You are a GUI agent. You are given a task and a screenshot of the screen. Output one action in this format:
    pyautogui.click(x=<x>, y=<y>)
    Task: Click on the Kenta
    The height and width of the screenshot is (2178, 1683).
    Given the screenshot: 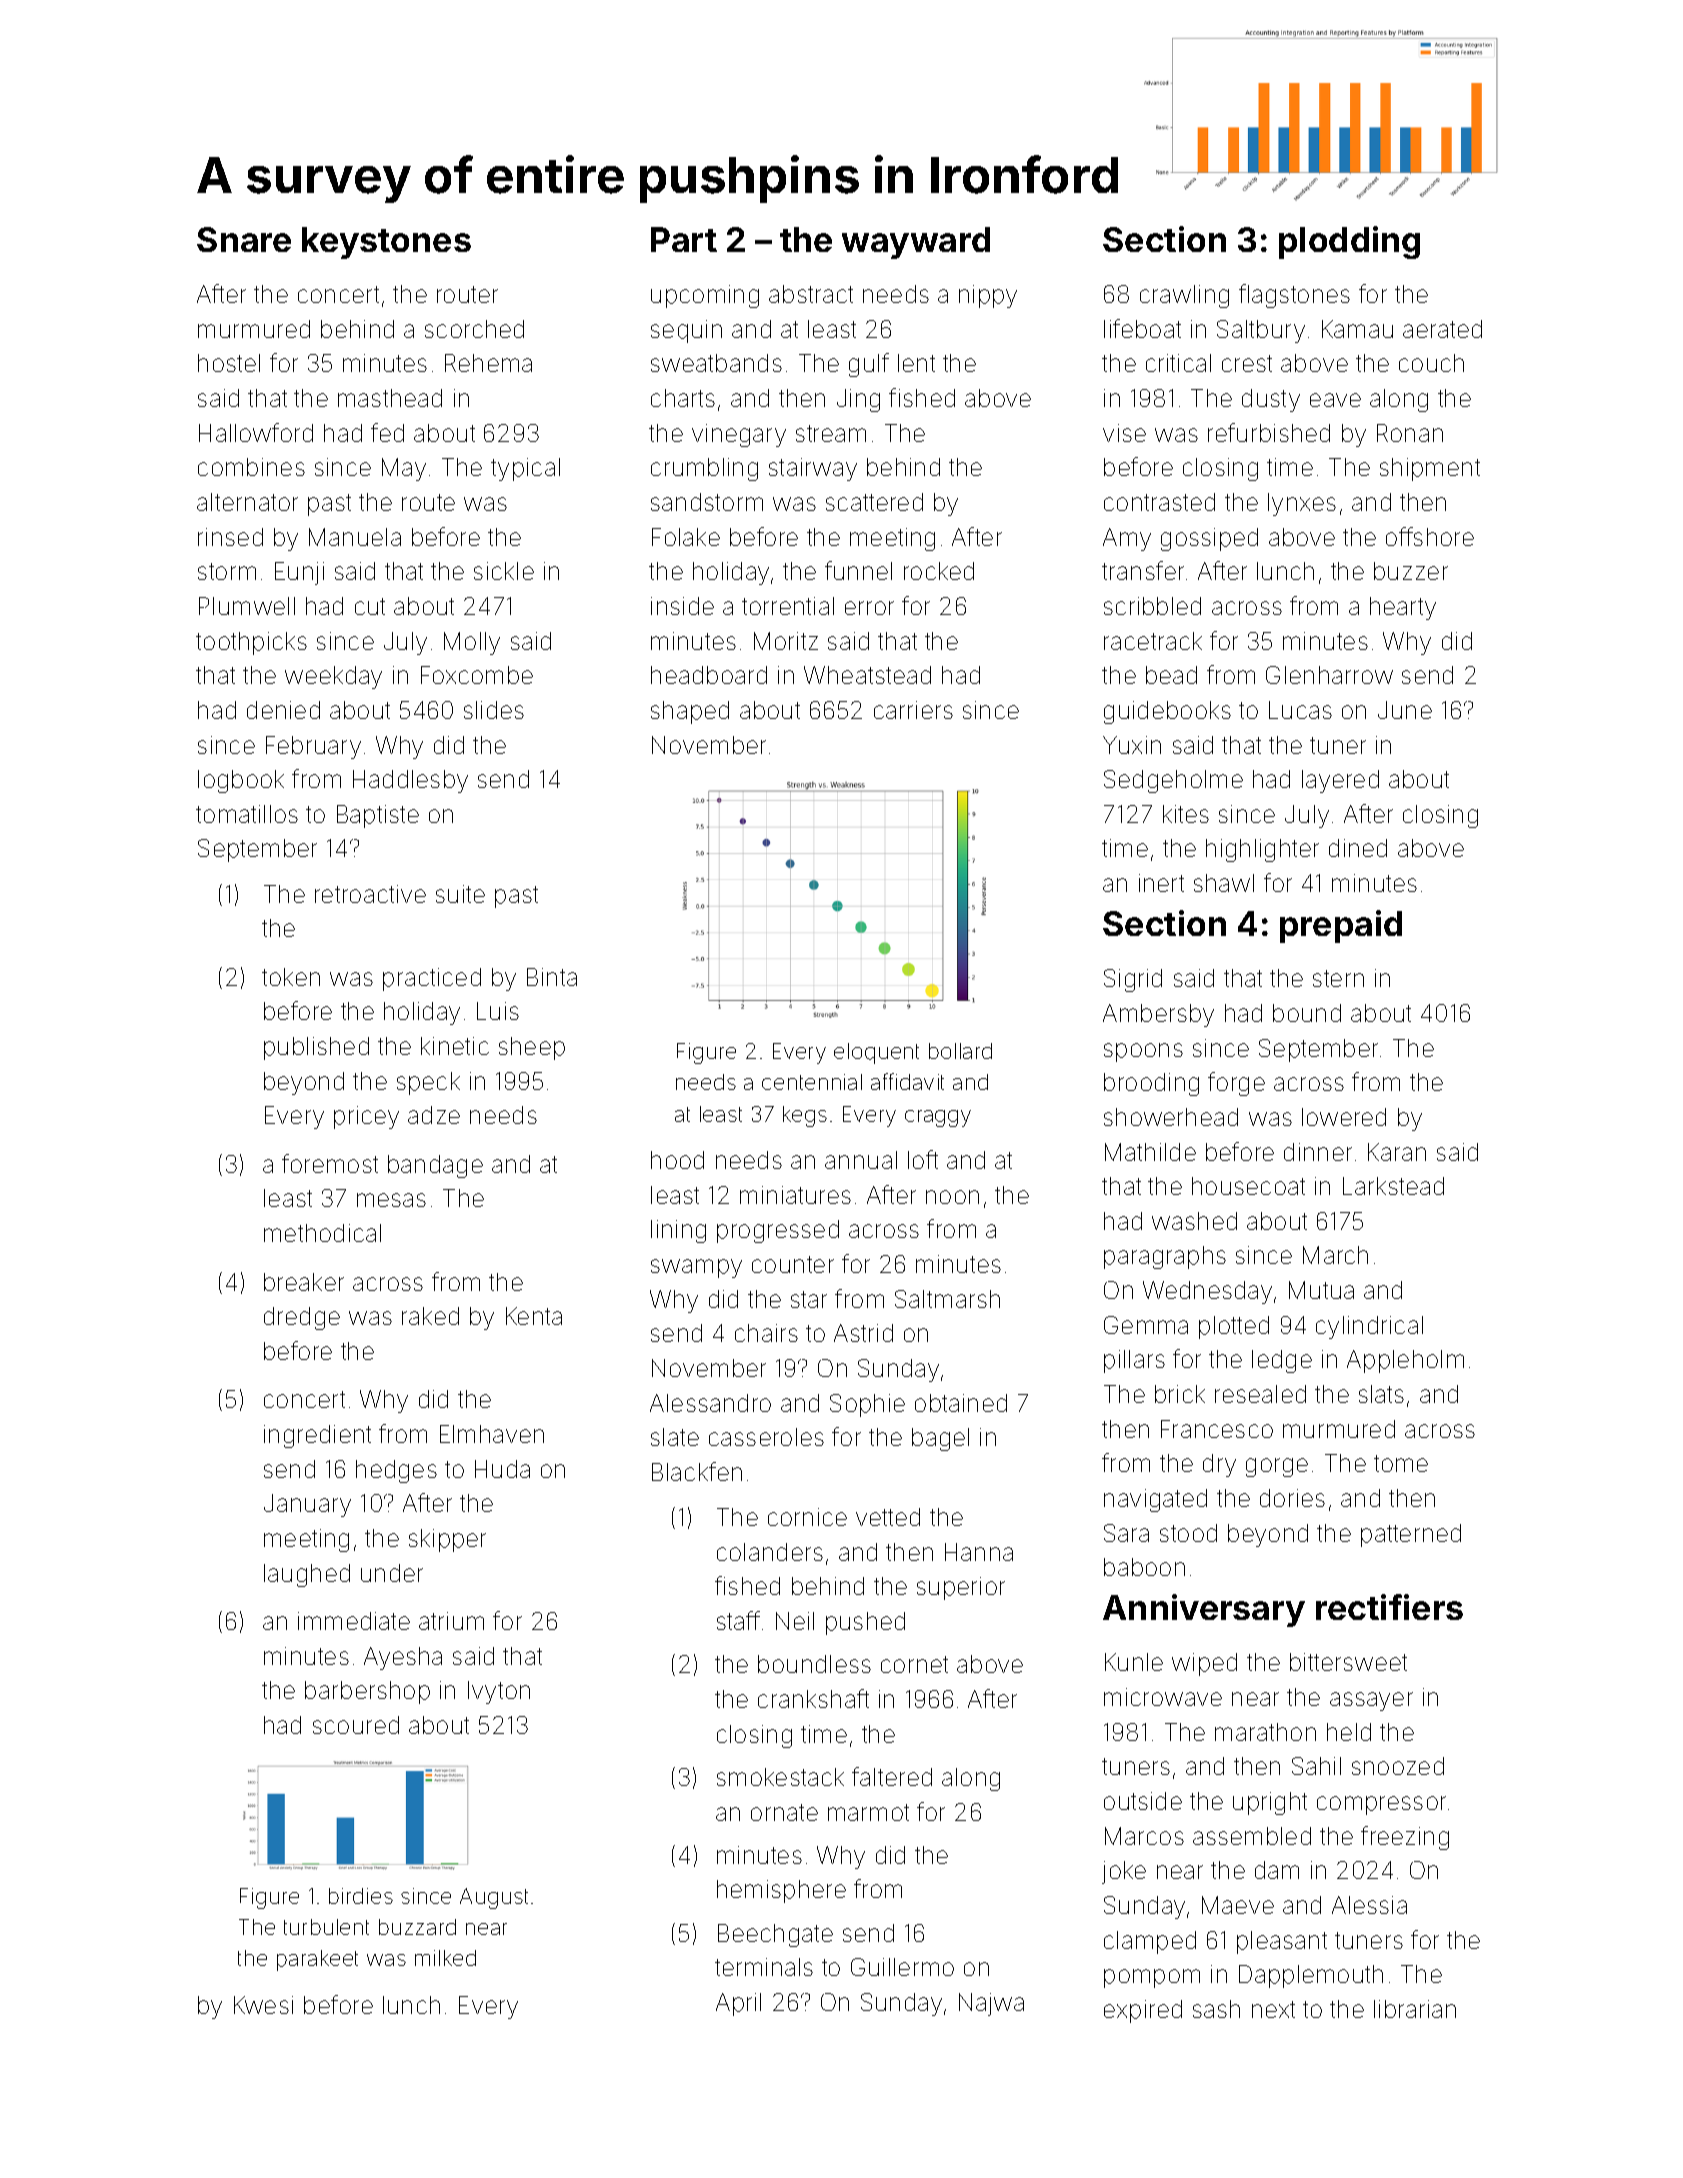 What is the action you would take?
    pyautogui.click(x=534, y=1316)
